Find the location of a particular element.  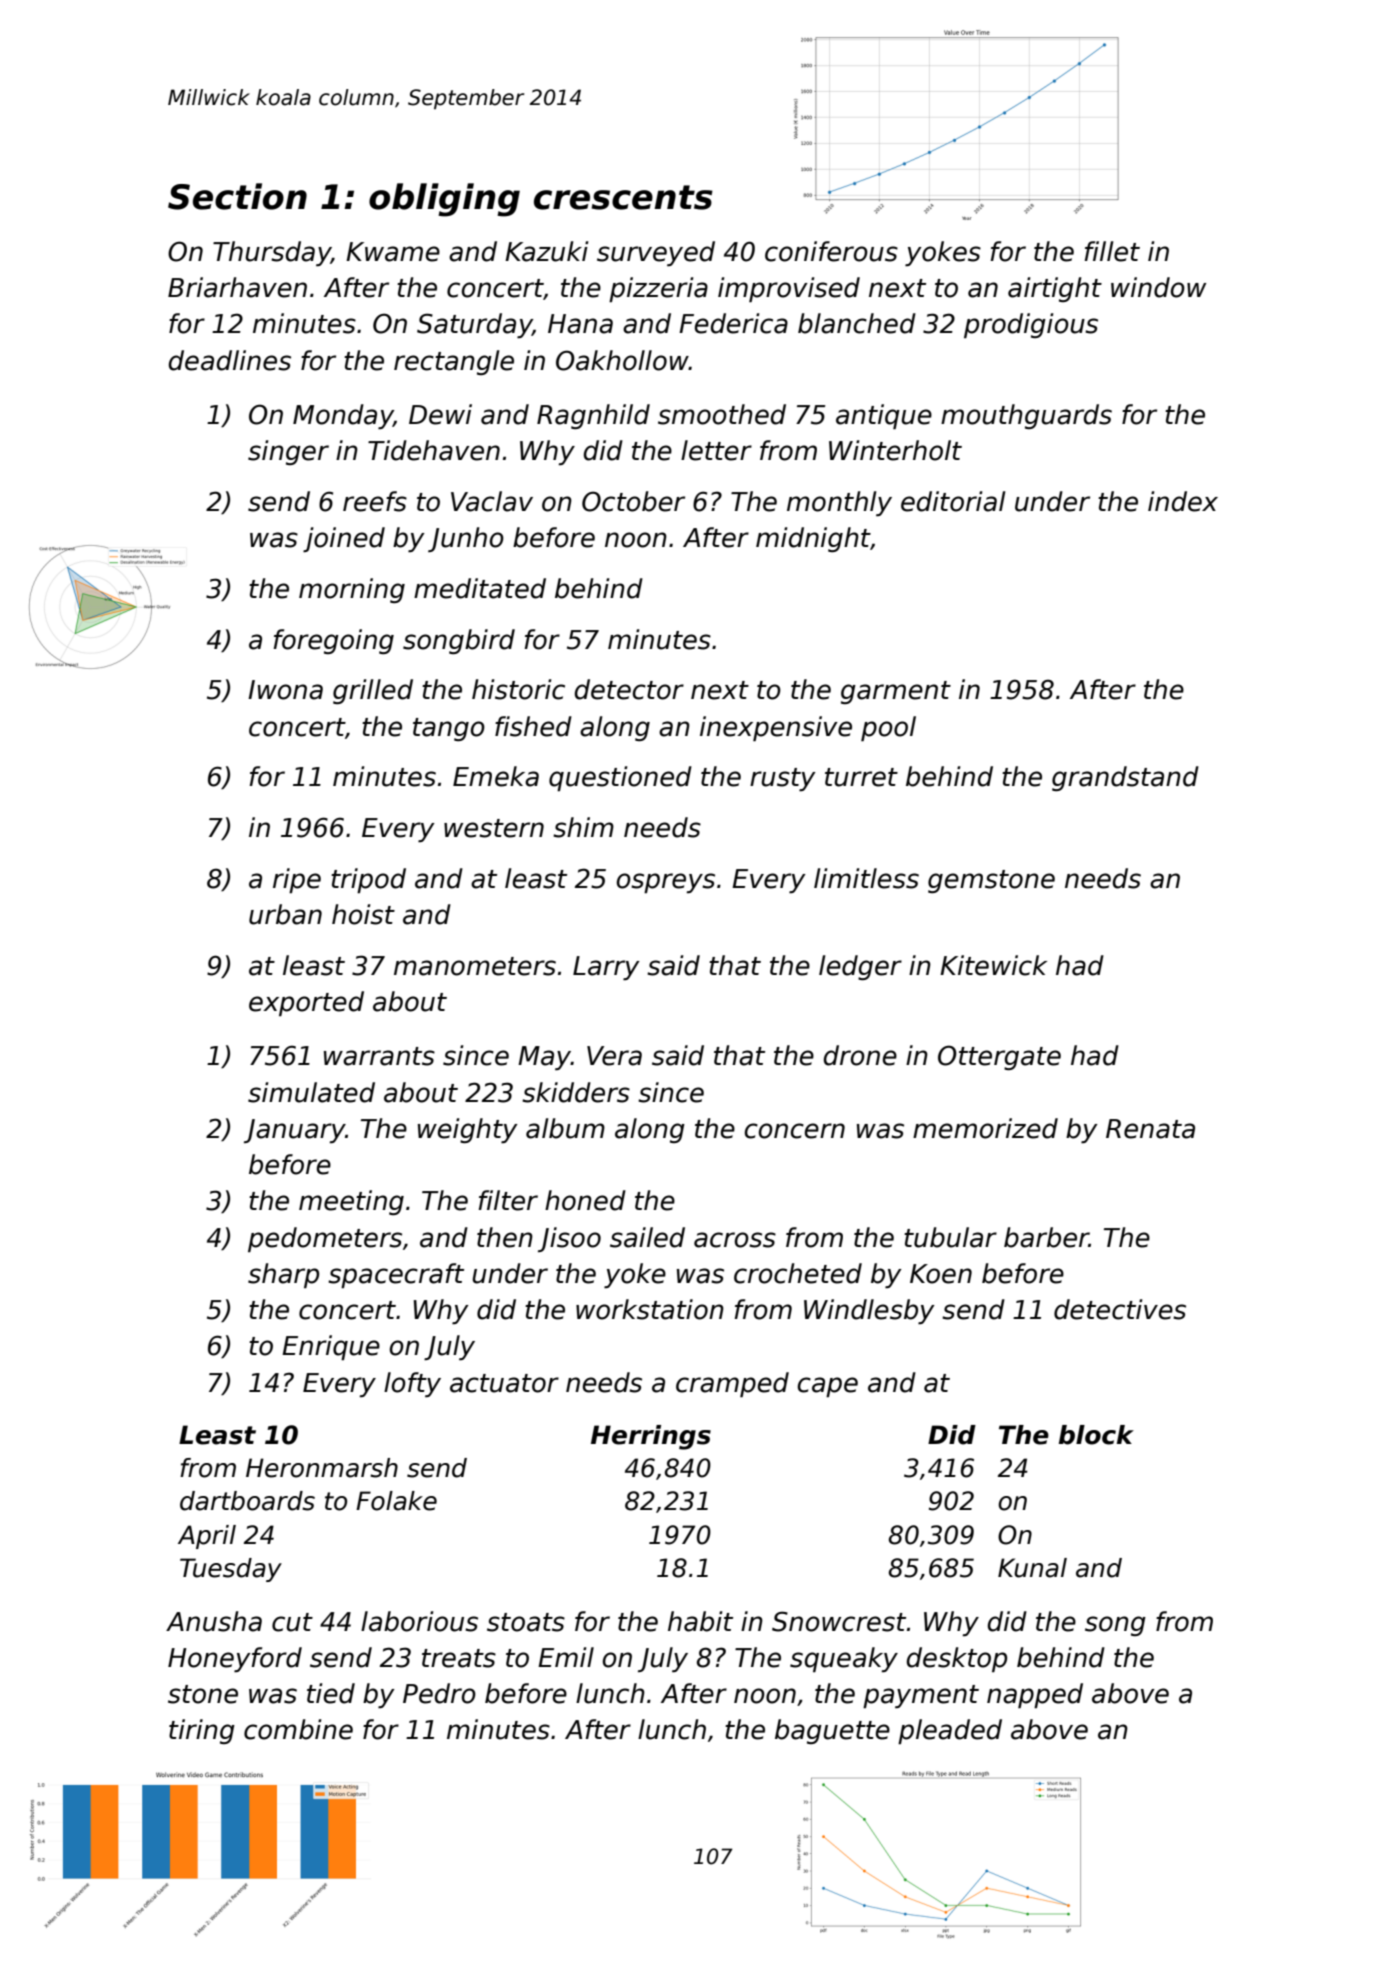

coniferous is located at coordinates (831, 251).
